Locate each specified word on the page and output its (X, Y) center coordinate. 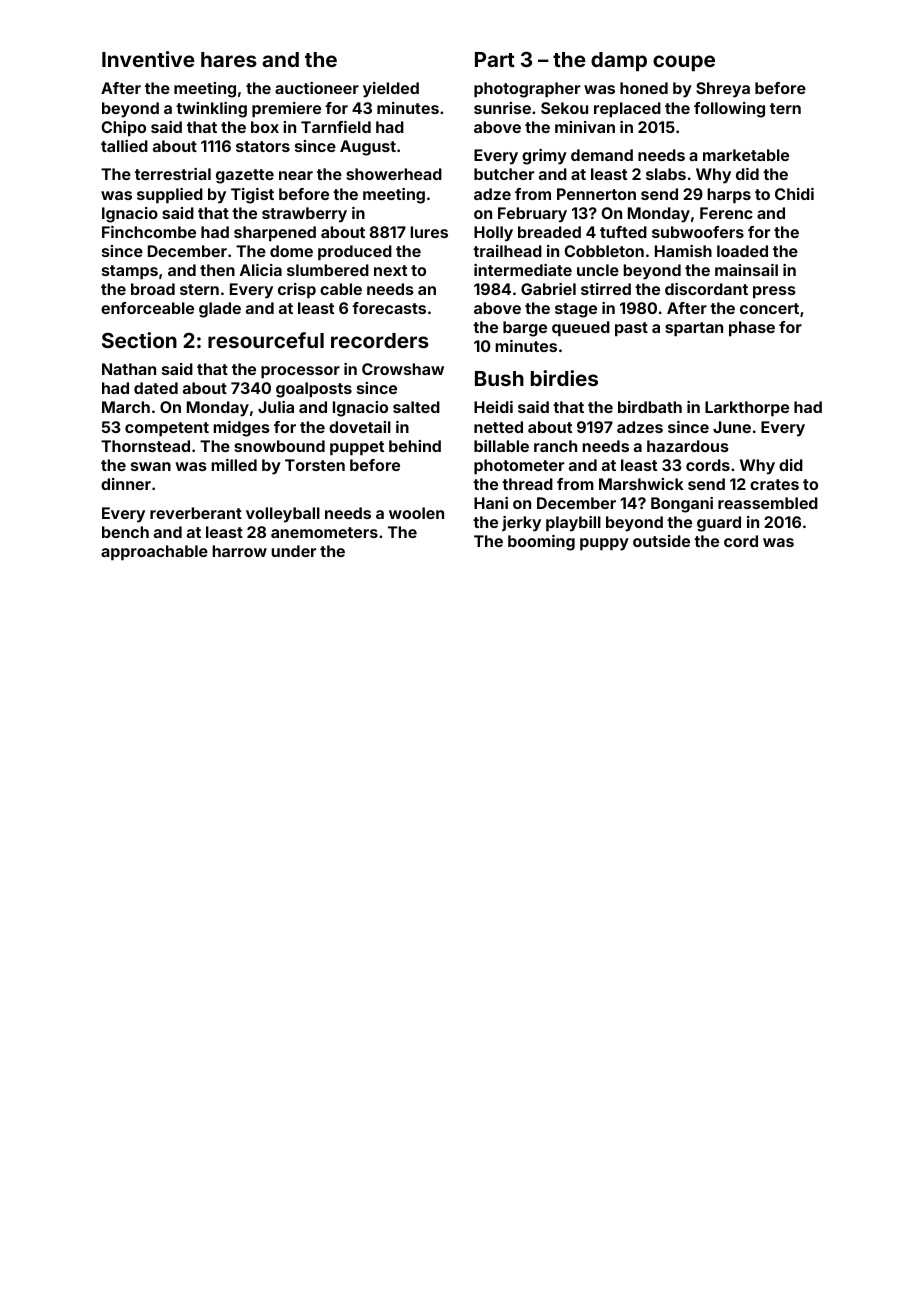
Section (139, 340)
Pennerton (596, 194)
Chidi (794, 194)
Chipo (123, 129)
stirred (606, 289)
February (532, 215)
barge (525, 329)
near (296, 175)
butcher (504, 174)
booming (541, 543)
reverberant (196, 513)
